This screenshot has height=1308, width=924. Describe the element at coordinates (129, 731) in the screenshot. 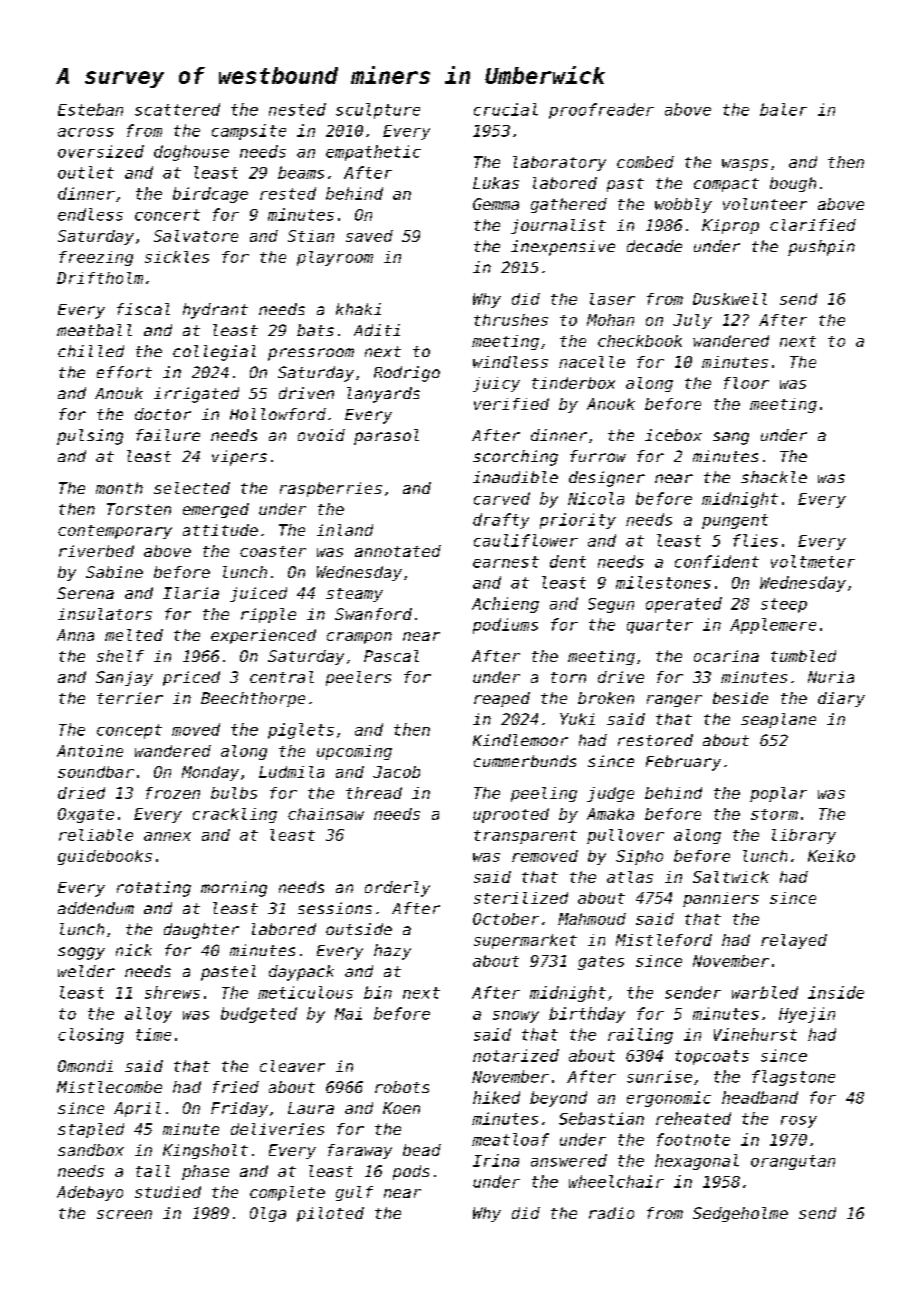

I see `concept` at that location.
